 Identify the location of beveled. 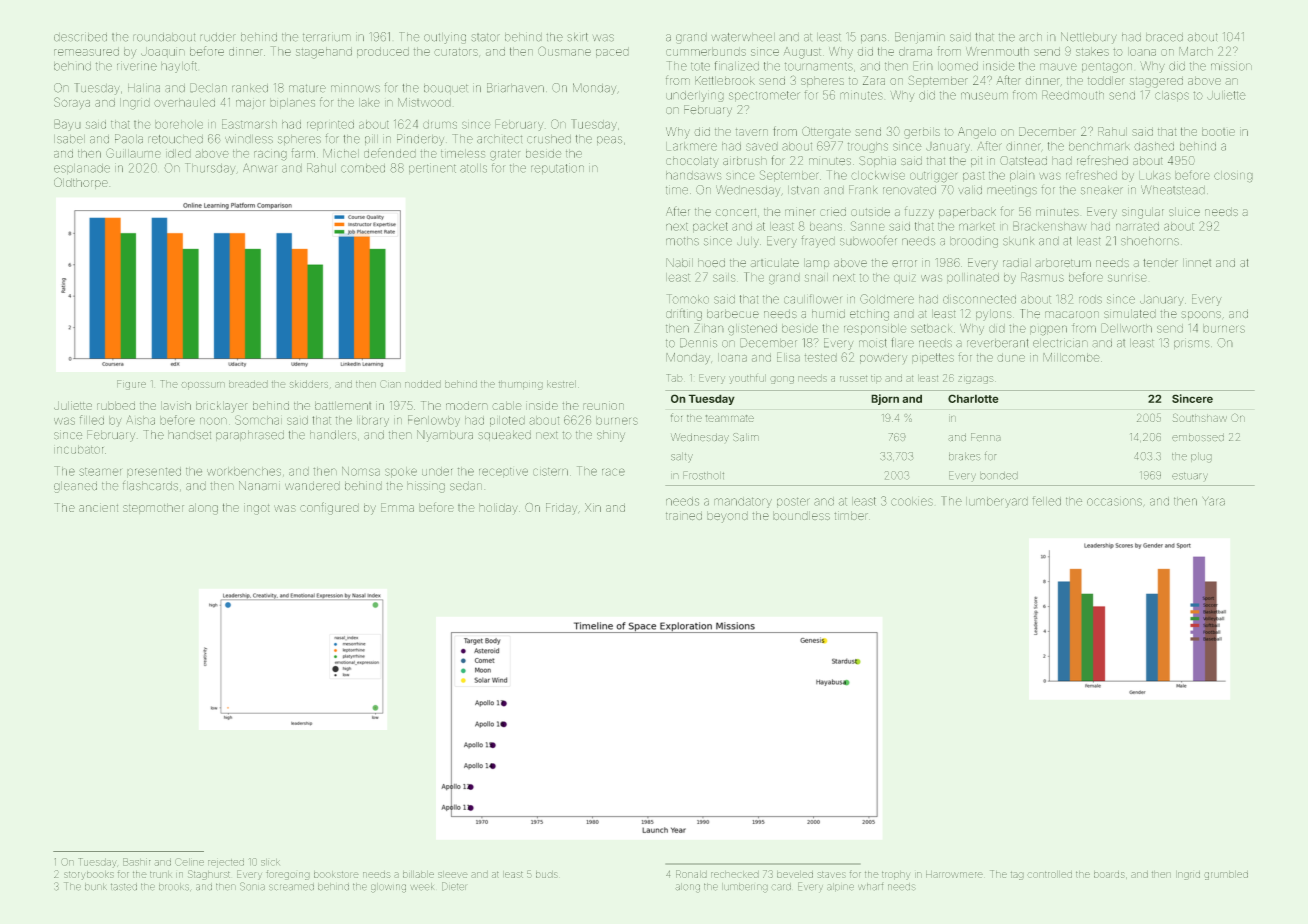
(795, 874).
